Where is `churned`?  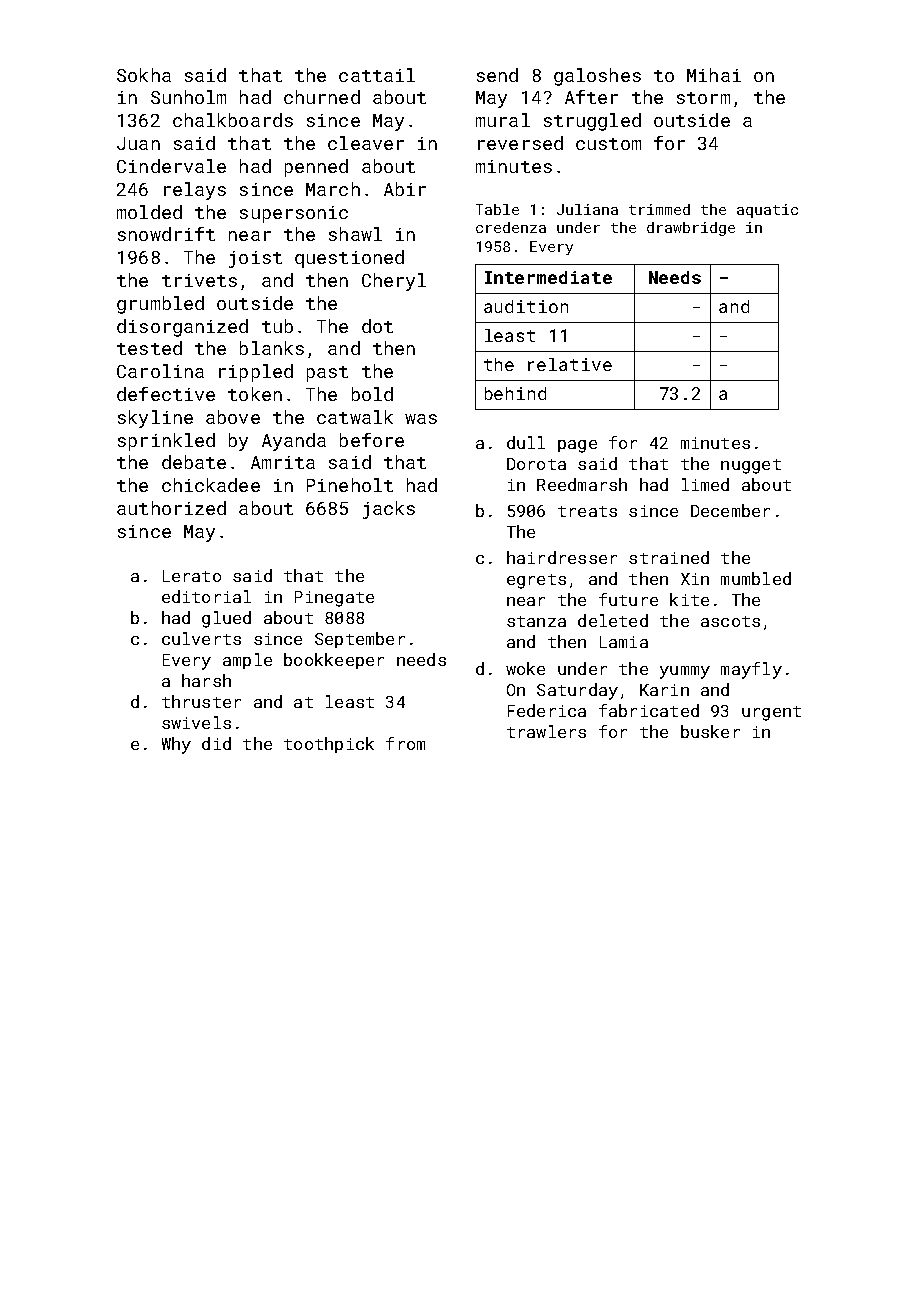 churned is located at coordinates (322, 97).
